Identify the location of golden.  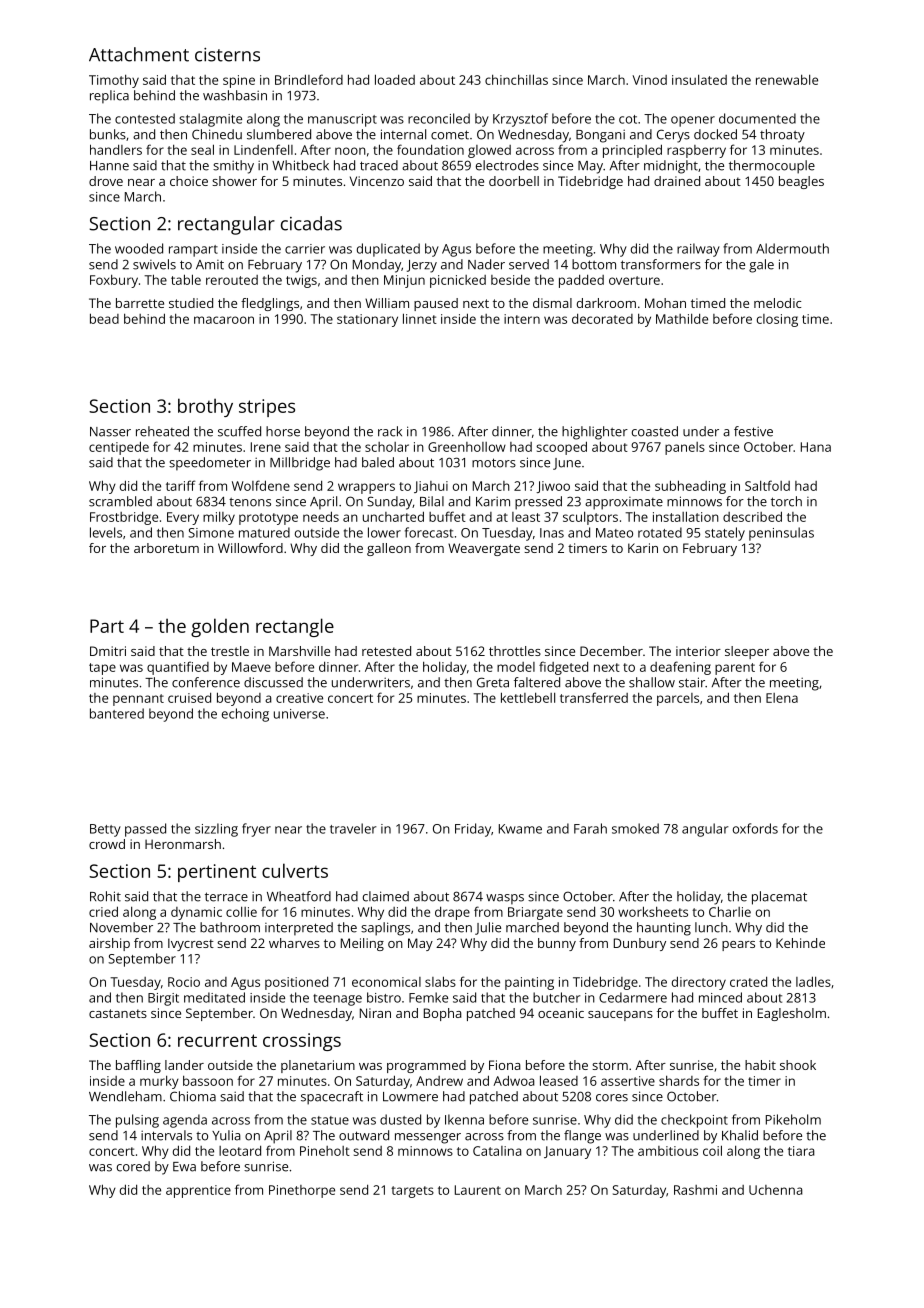
(220, 627).
